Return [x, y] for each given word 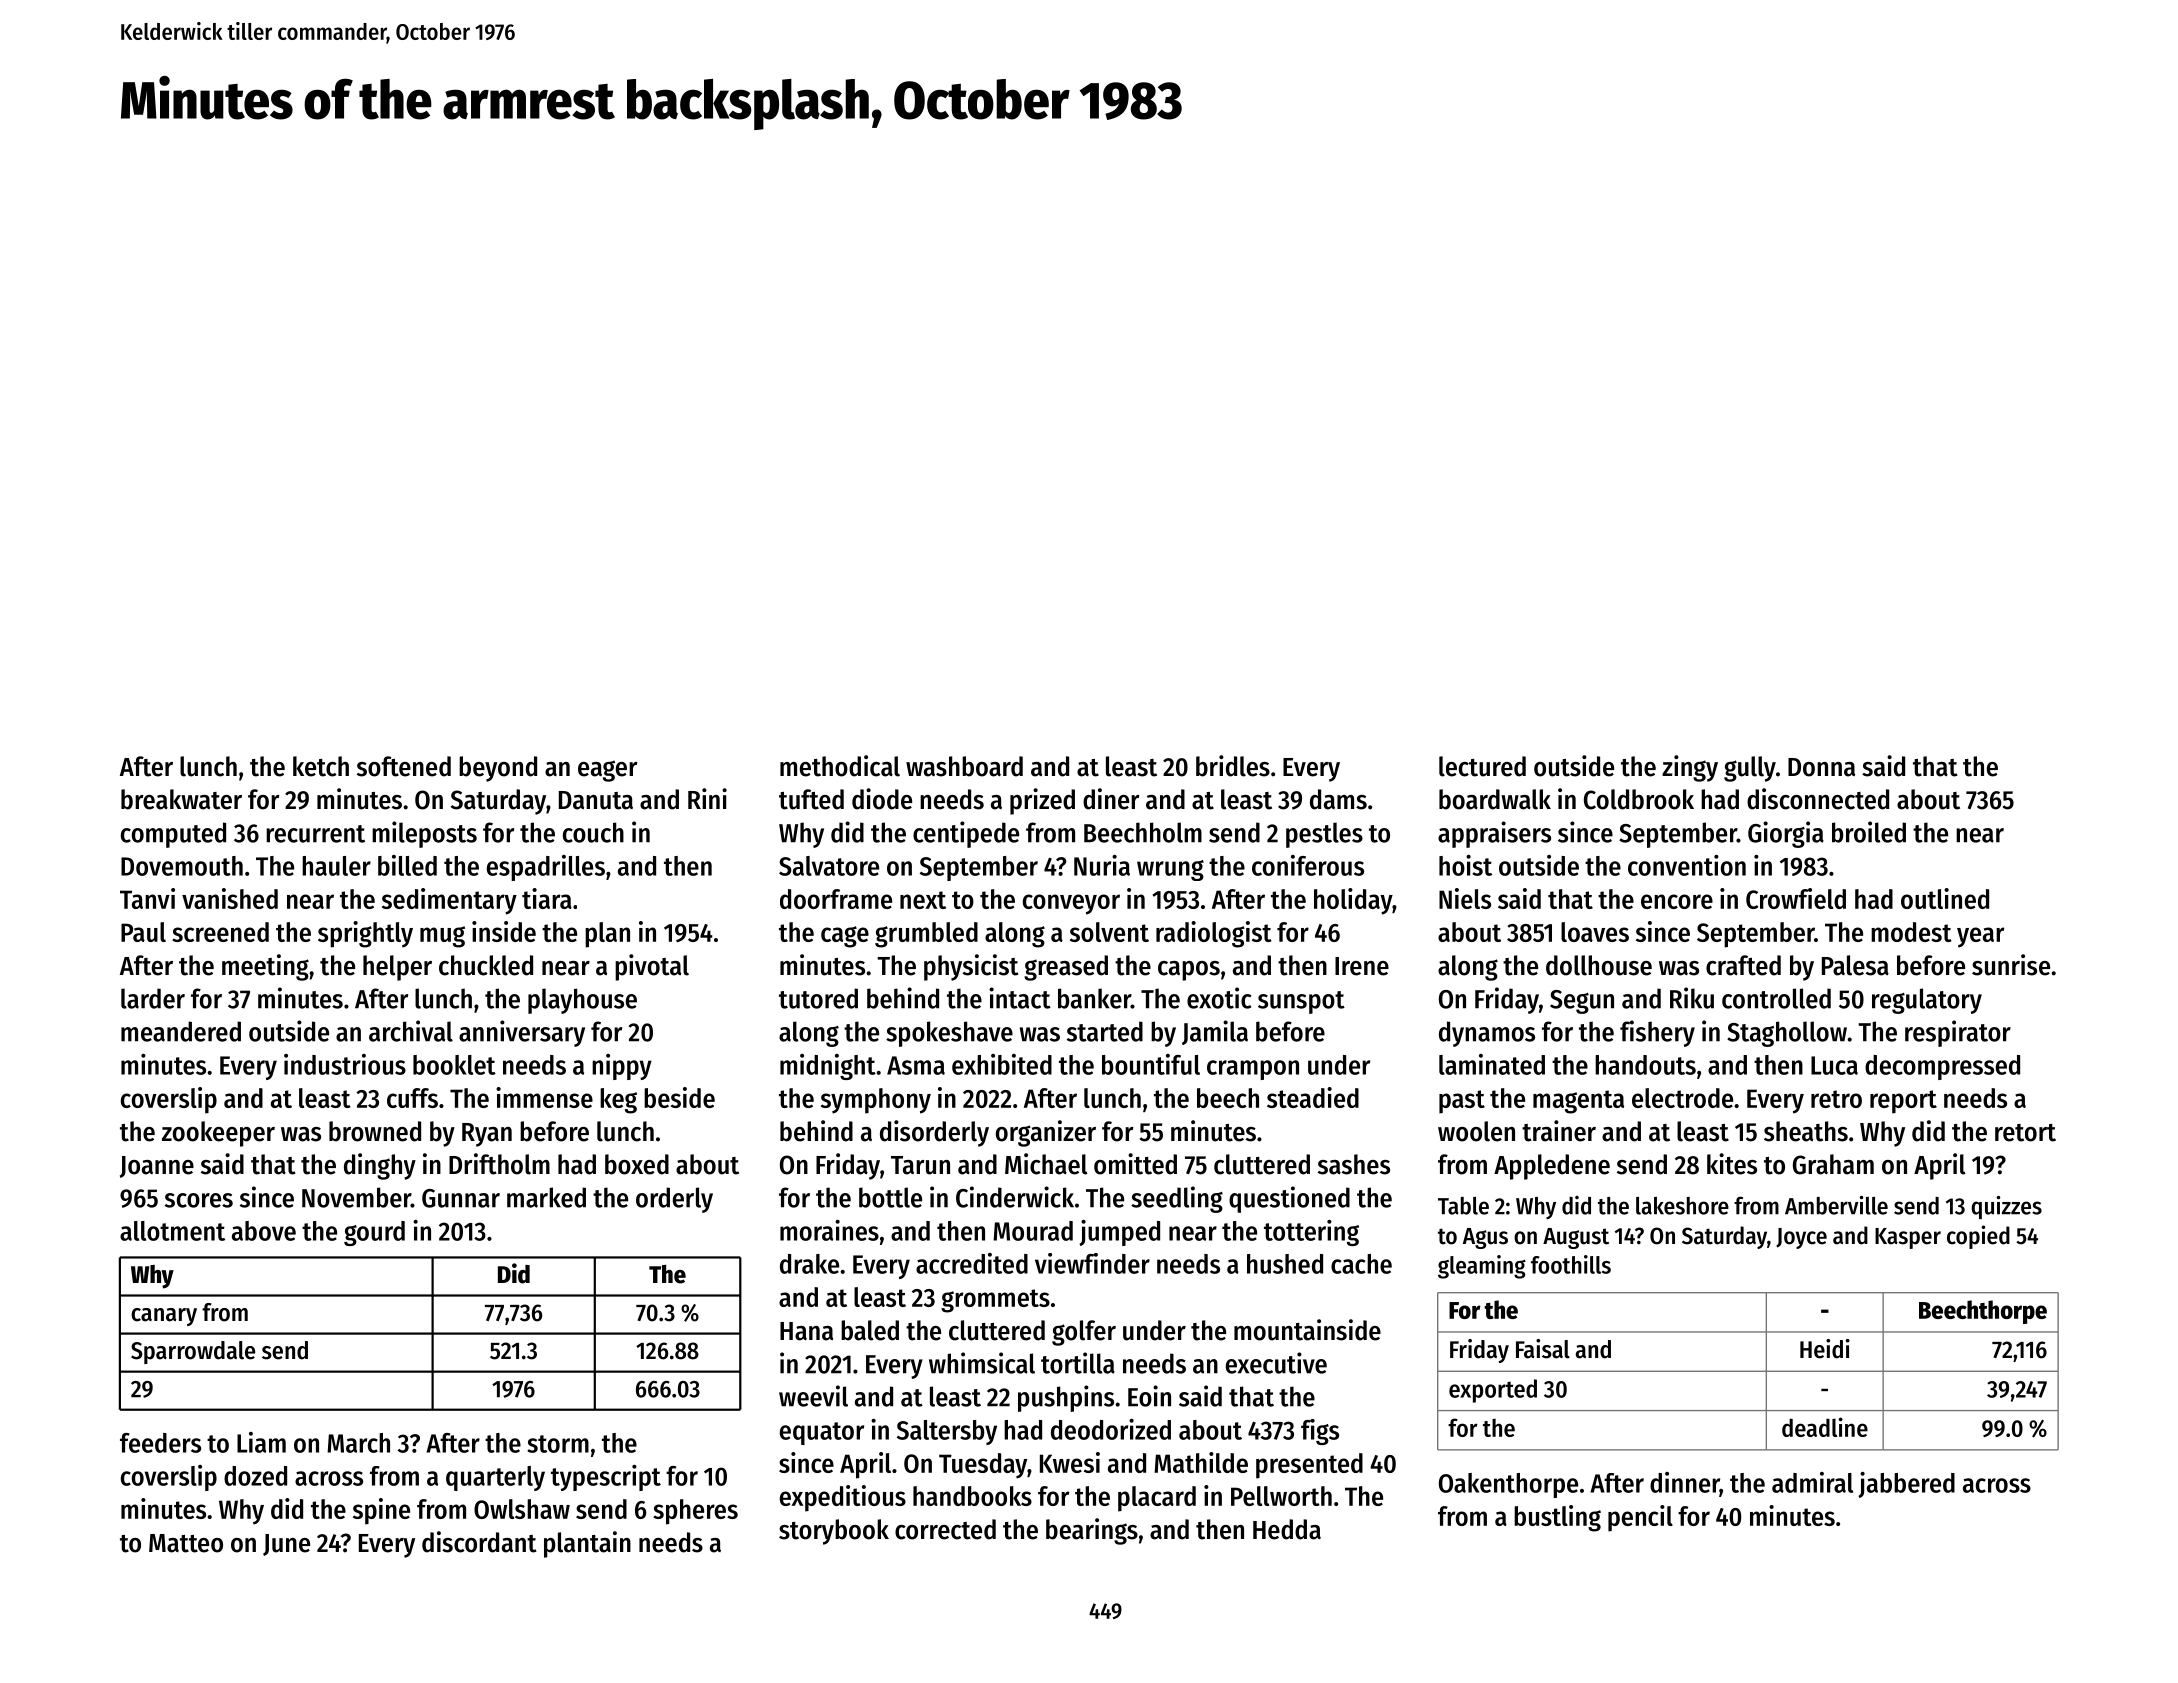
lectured [1482, 766]
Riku [1692, 998]
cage [845, 937]
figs [1320, 1432]
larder [153, 998]
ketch [321, 766]
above [264, 1231]
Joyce [1801, 1238]
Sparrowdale [193, 1352]
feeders [160, 1443]
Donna [1821, 767]
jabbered [1907, 1485]
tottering [1311, 1233]
